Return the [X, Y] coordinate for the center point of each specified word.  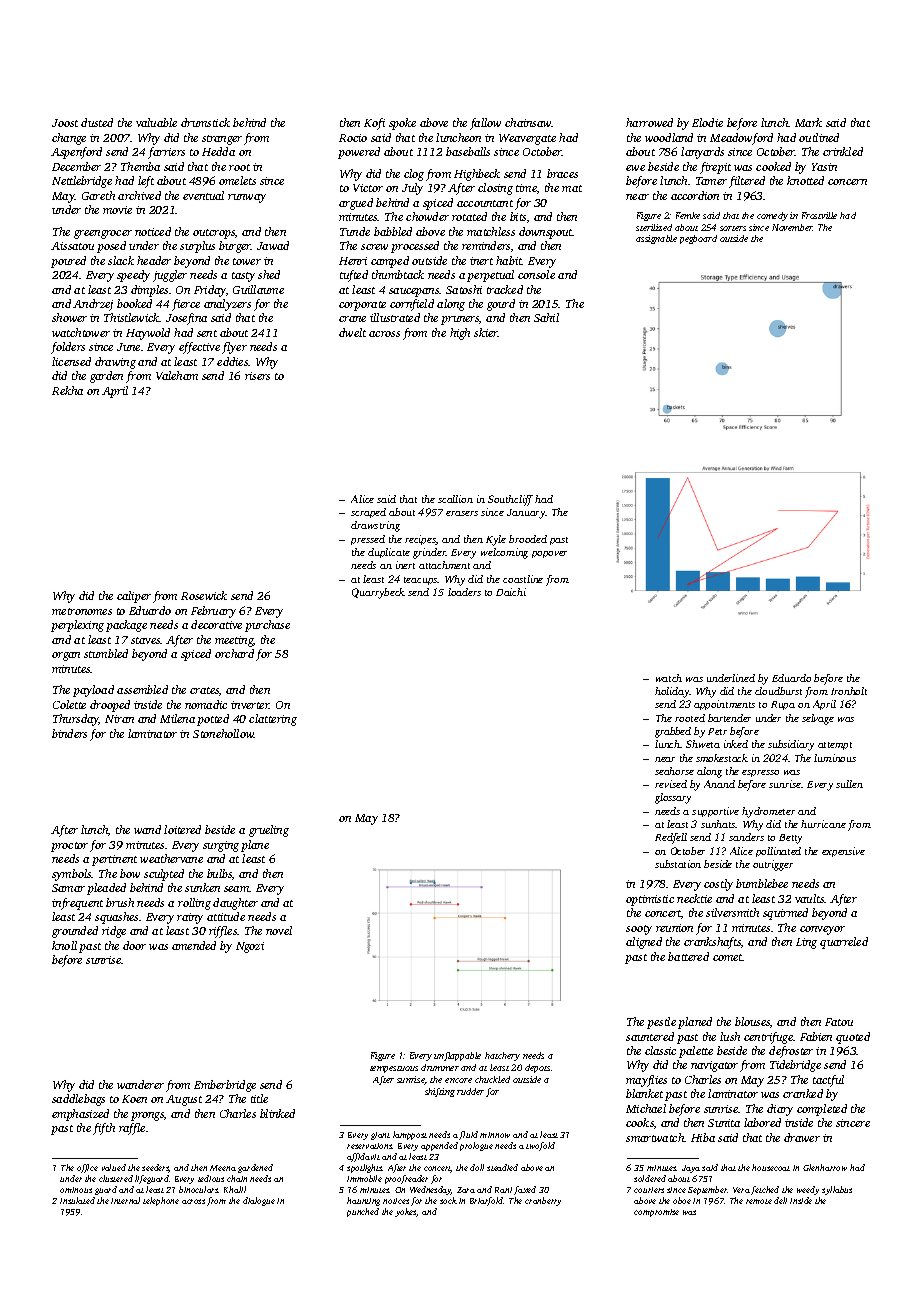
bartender [729, 718]
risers [257, 376]
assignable [656, 239]
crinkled [843, 151]
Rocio [353, 138]
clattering [273, 720]
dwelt [352, 332]
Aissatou [72, 246]
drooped [110, 706]
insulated [77, 1200]
